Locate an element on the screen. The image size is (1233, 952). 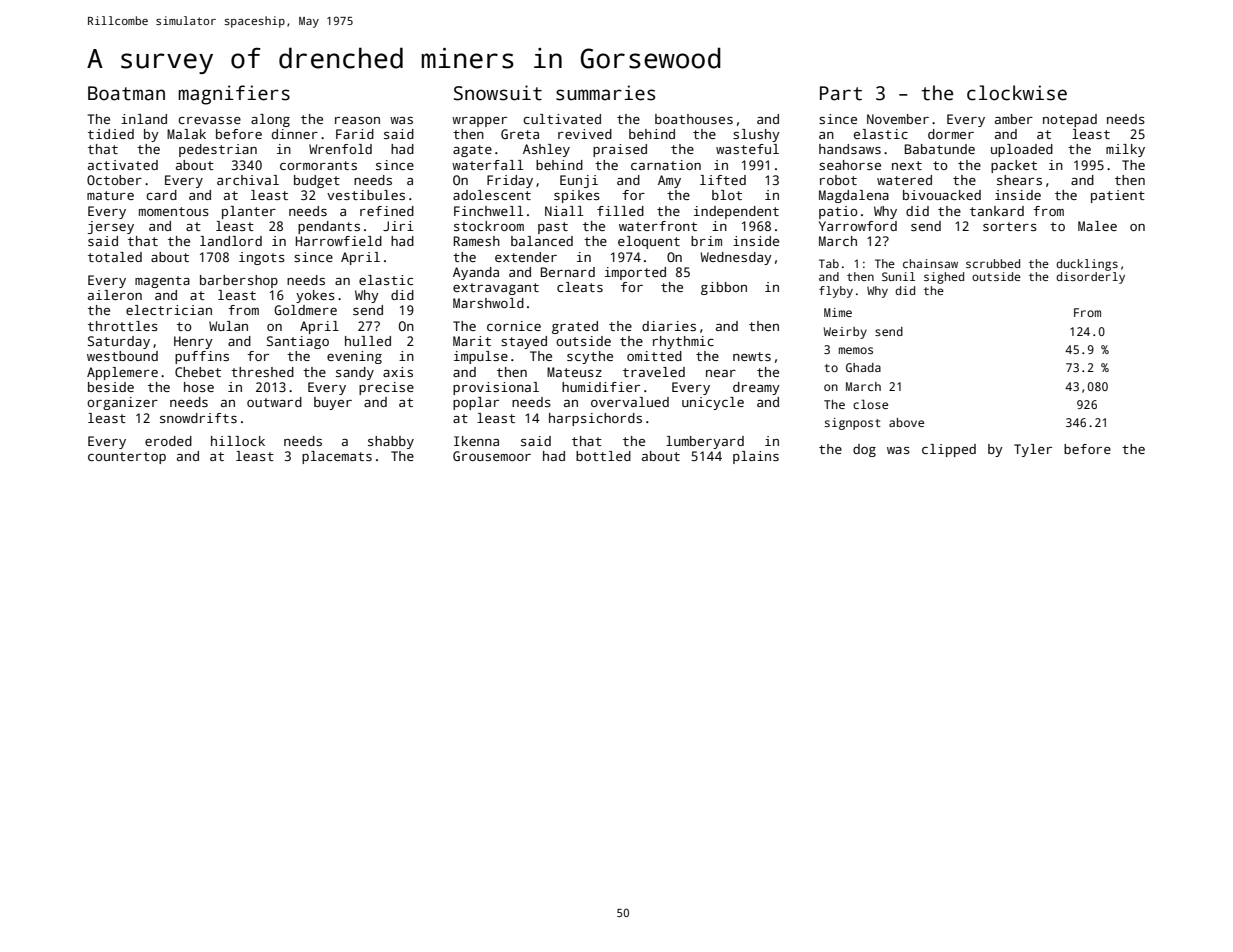
Ghada is located at coordinates (863, 367).
